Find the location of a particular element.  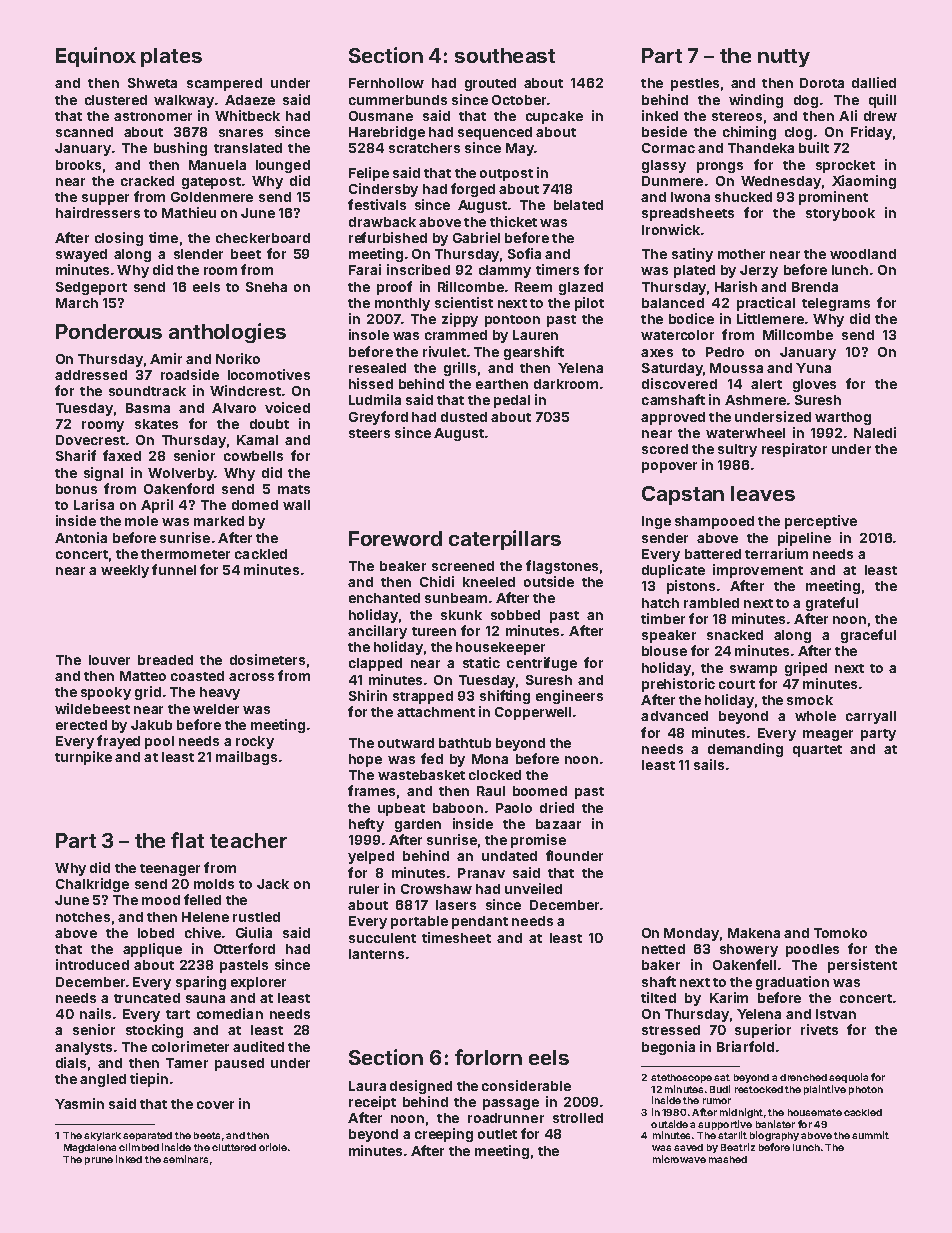

cluttered is located at coordinates (234, 1147).
